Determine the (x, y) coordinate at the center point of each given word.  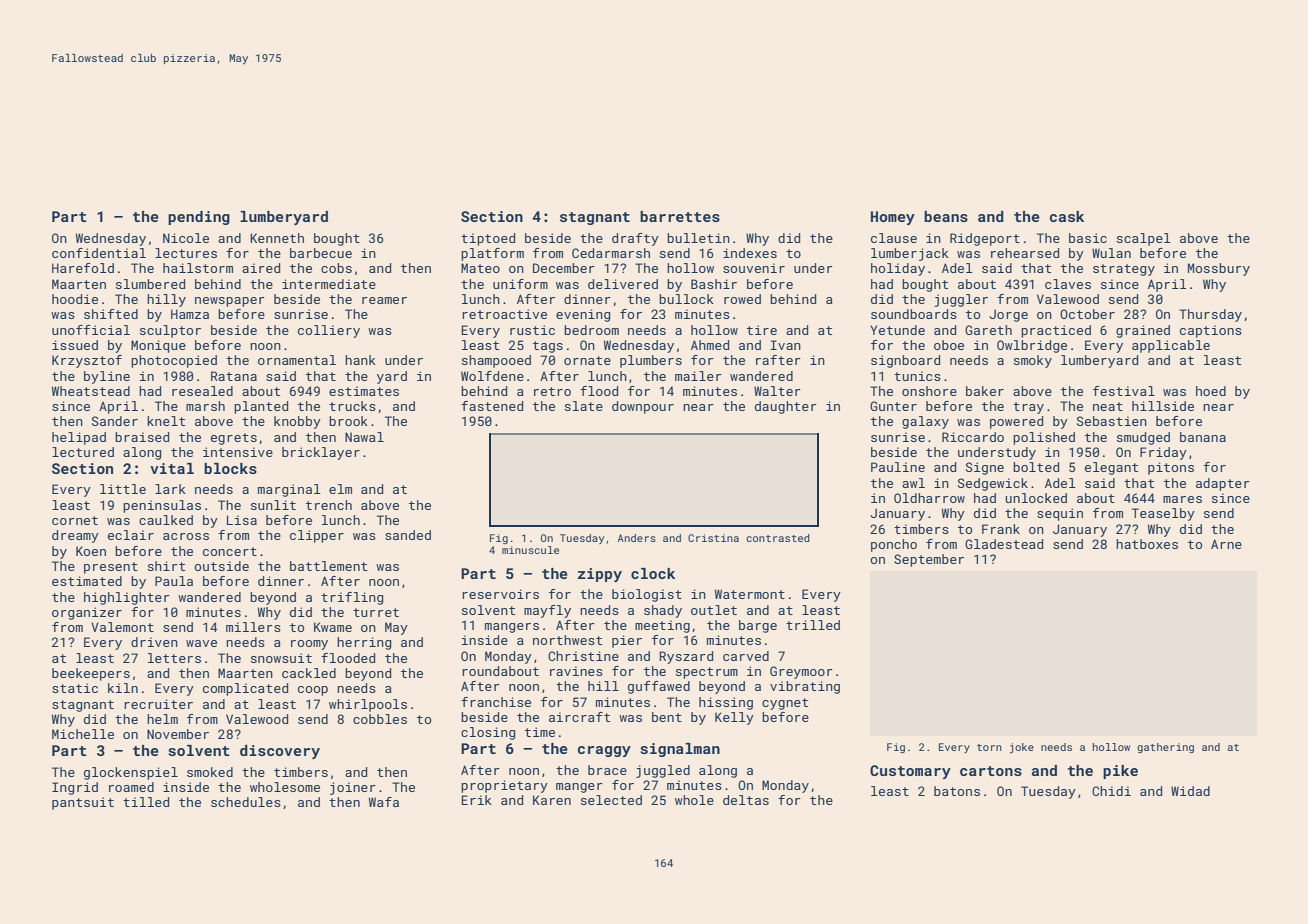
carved (746, 656)
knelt (166, 421)
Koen (91, 551)
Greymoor (801, 672)
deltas (746, 800)
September (929, 560)
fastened (492, 406)
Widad (1190, 791)
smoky (1033, 361)
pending (199, 218)
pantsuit (83, 803)
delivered (623, 284)
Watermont (750, 594)
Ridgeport (985, 239)
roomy (309, 645)
